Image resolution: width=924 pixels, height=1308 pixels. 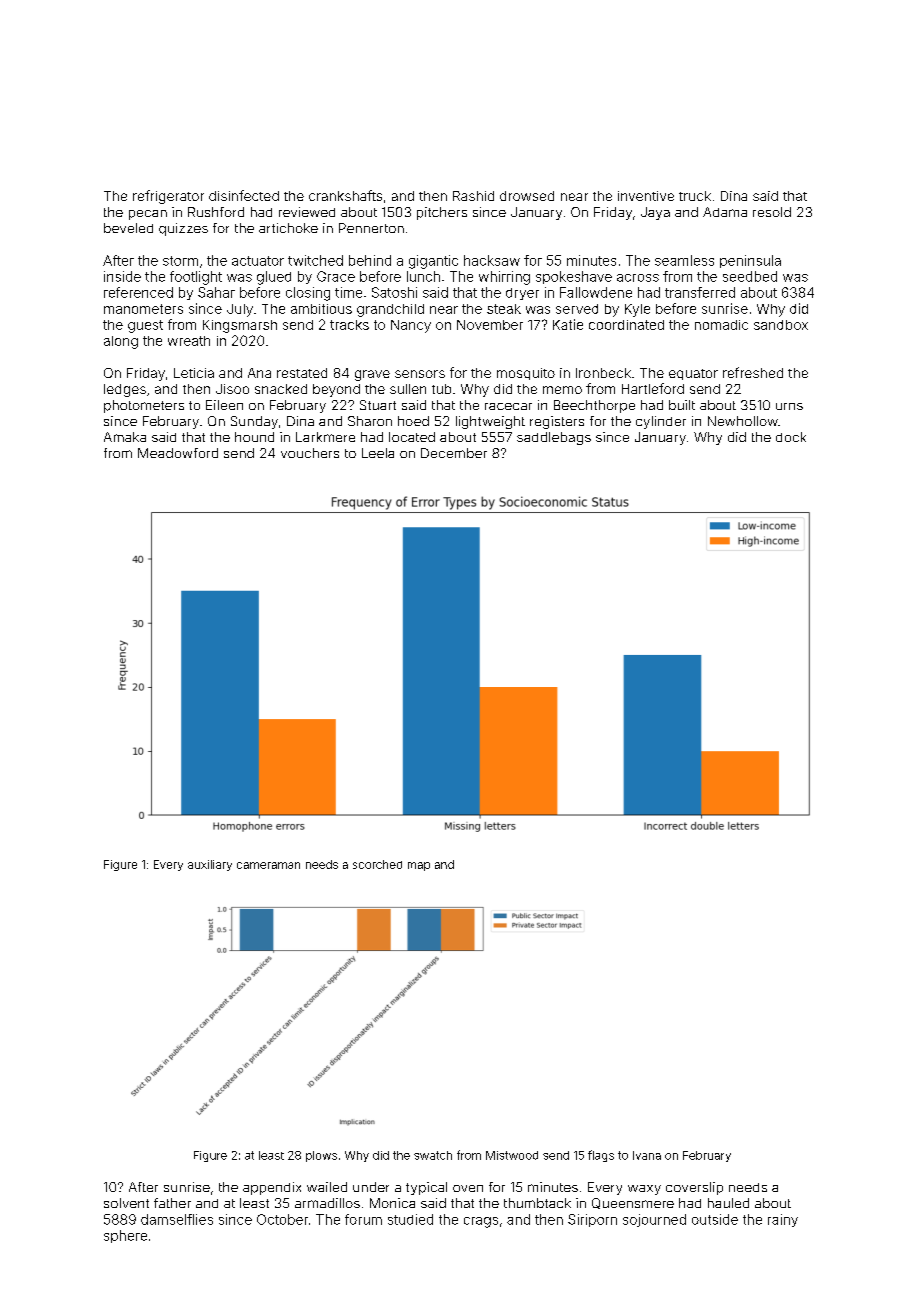 I want to click on Newhollow, so click(x=743, y=421).
